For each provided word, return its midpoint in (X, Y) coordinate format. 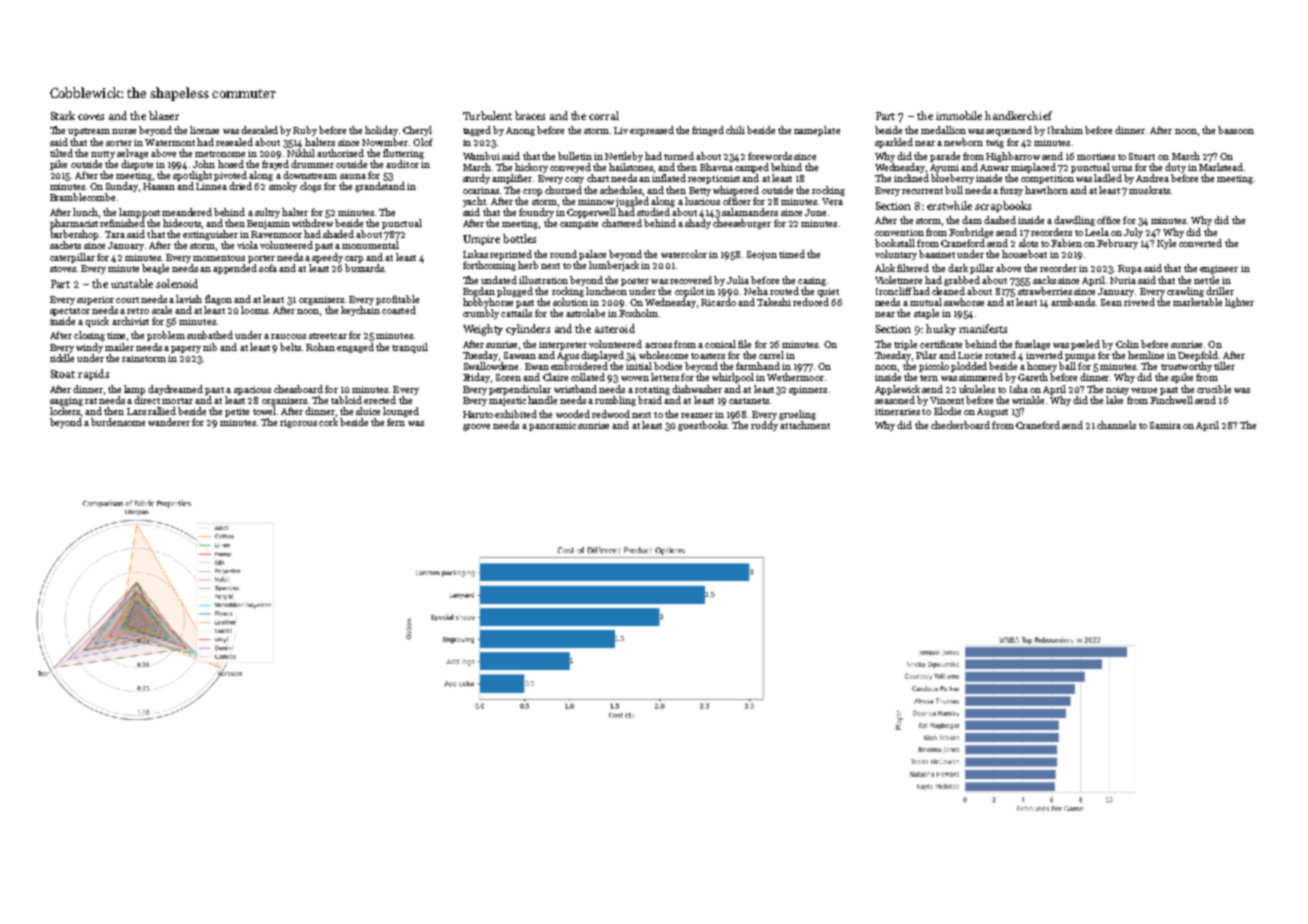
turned (679, 156)
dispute (137, 165)
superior (95, 300)
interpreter (563, 345)
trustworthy (1186, 367)
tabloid (346, 400)
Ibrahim (1065, 130)
